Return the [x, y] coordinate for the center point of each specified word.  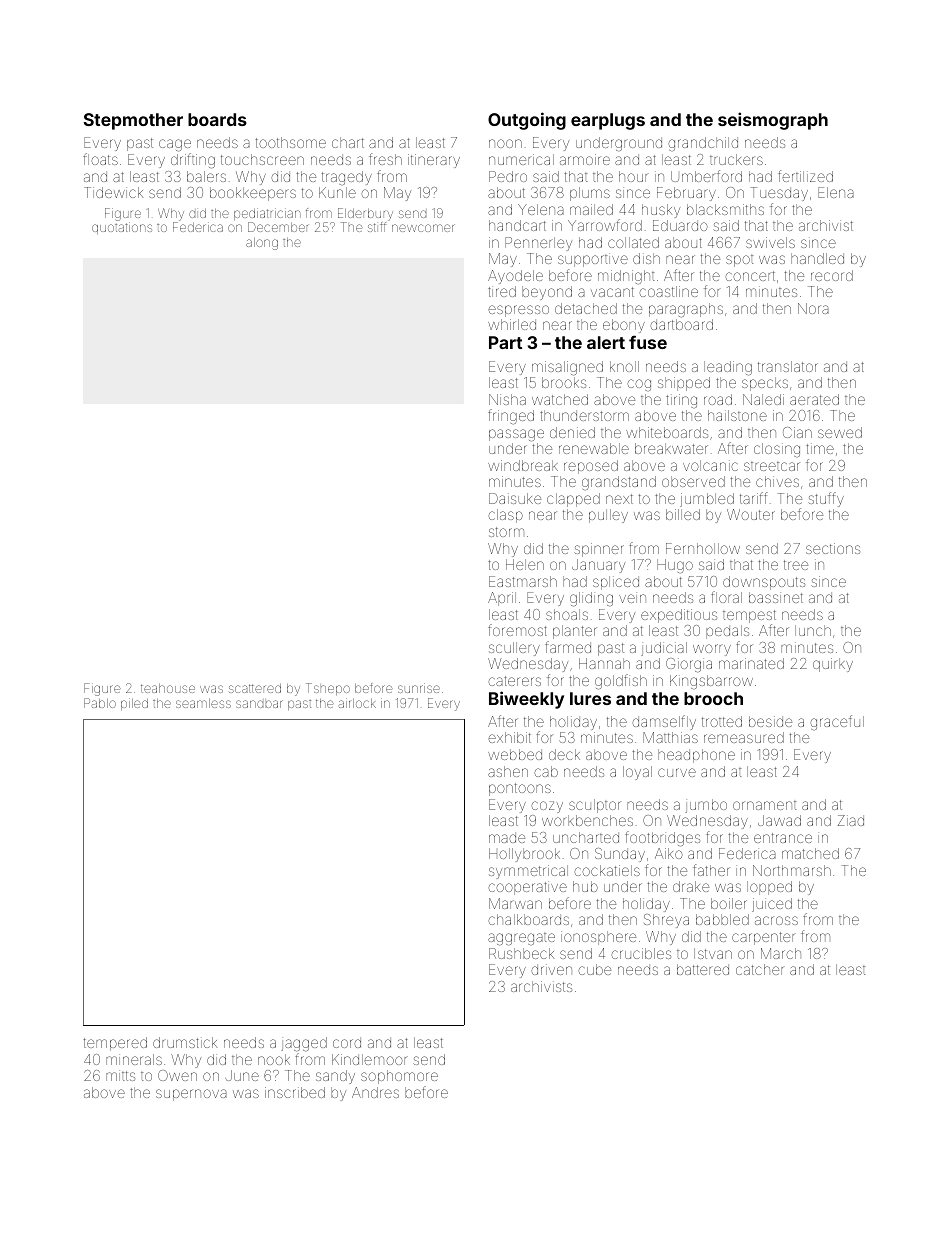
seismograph [773, 121]
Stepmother [133, 121]
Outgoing [527, 121]
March [781, 953]
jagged [304, 1044]
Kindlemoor [370, 1059]
